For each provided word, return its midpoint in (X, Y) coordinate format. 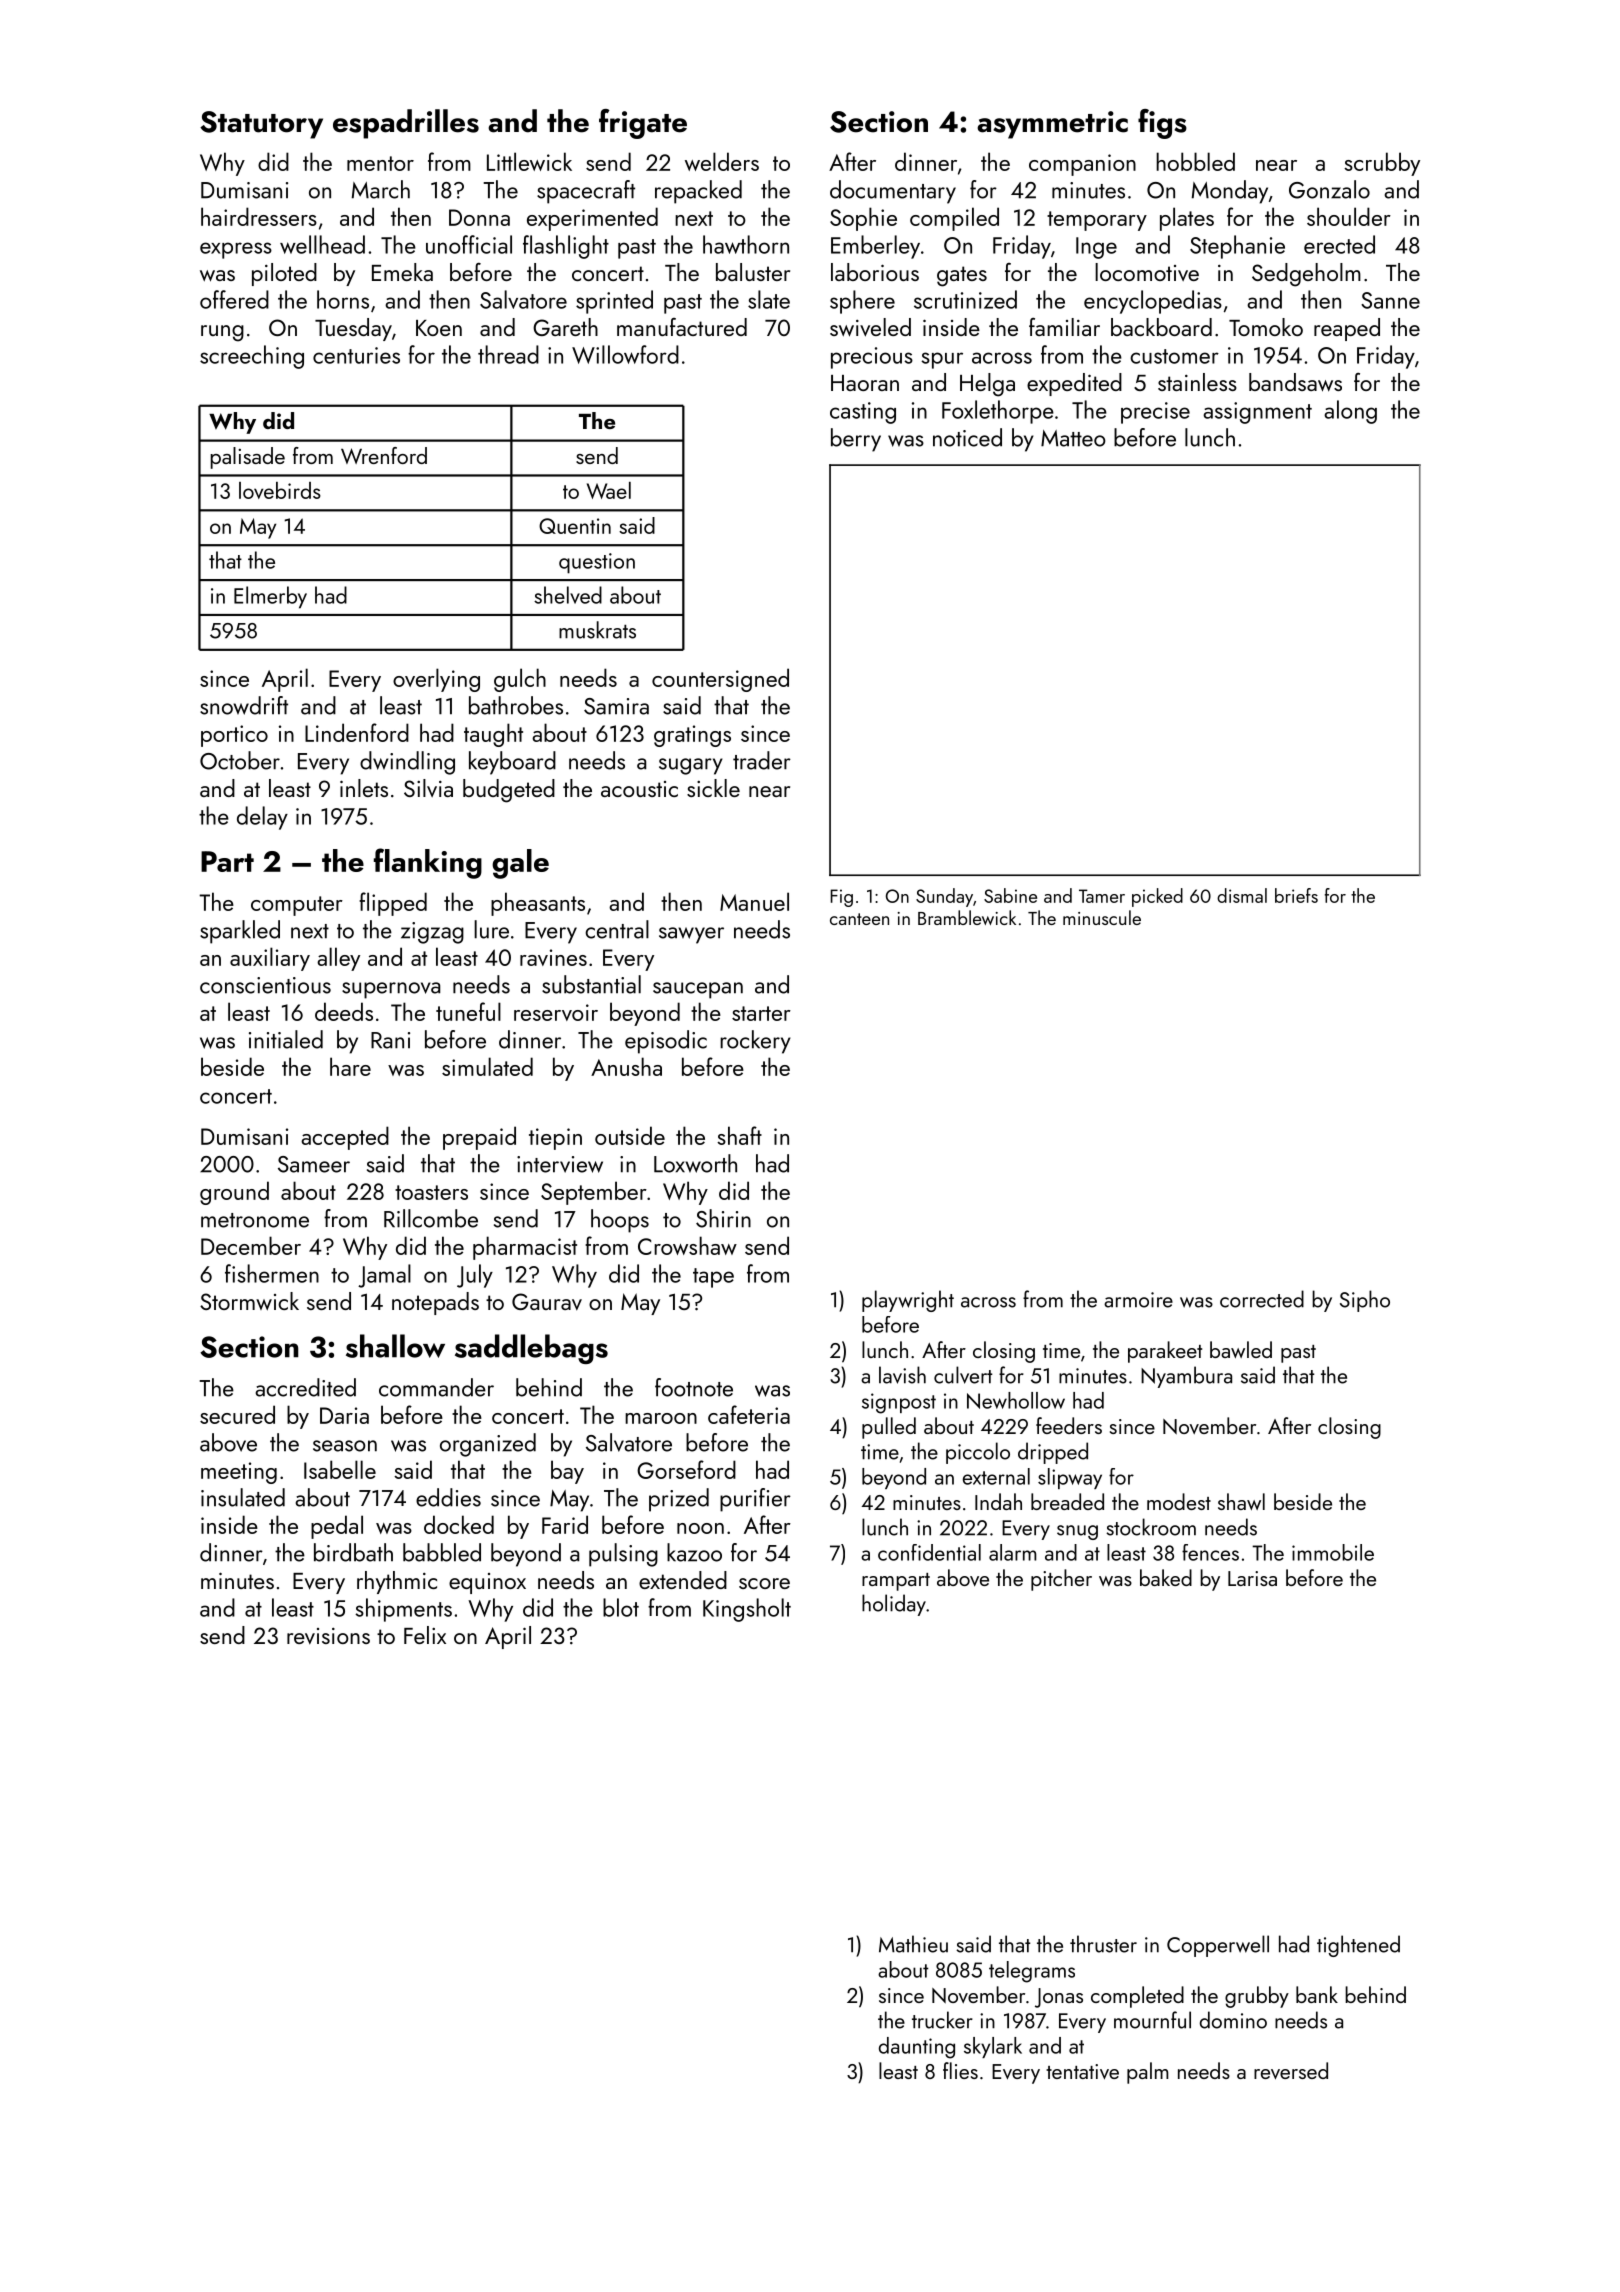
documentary (893, 192)
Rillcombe (431, 1218)
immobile (1333, 1552)
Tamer (1102, 896)
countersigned (720, 680)
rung (222, 333)
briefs (1296, 895)
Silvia (428, 788)
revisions (328, 1636)
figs (1162, 124)
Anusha (626, 1066)
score (764, 1583)
